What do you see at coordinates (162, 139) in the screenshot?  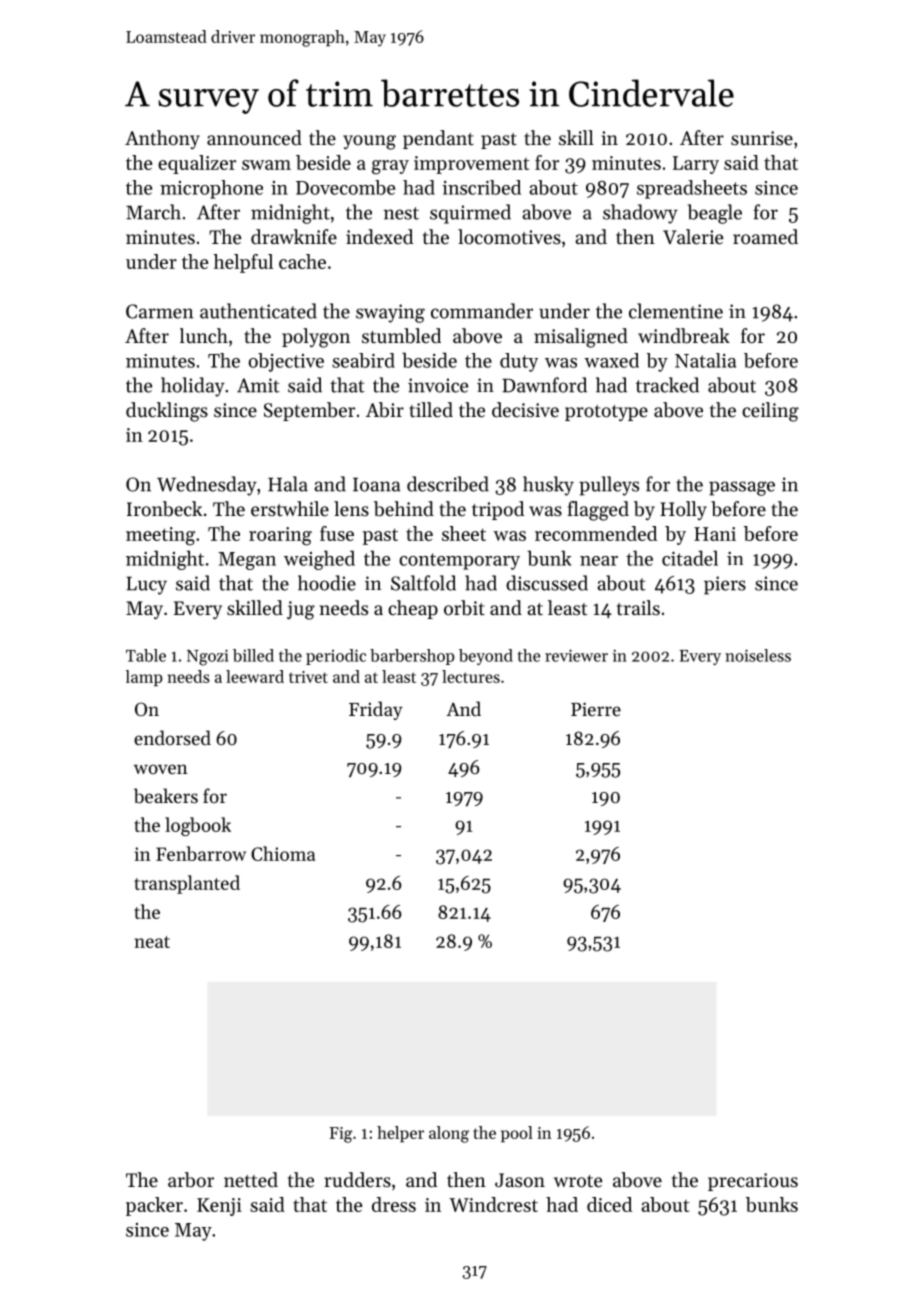 I see `Anthony` at bounding box center [162, 139].
